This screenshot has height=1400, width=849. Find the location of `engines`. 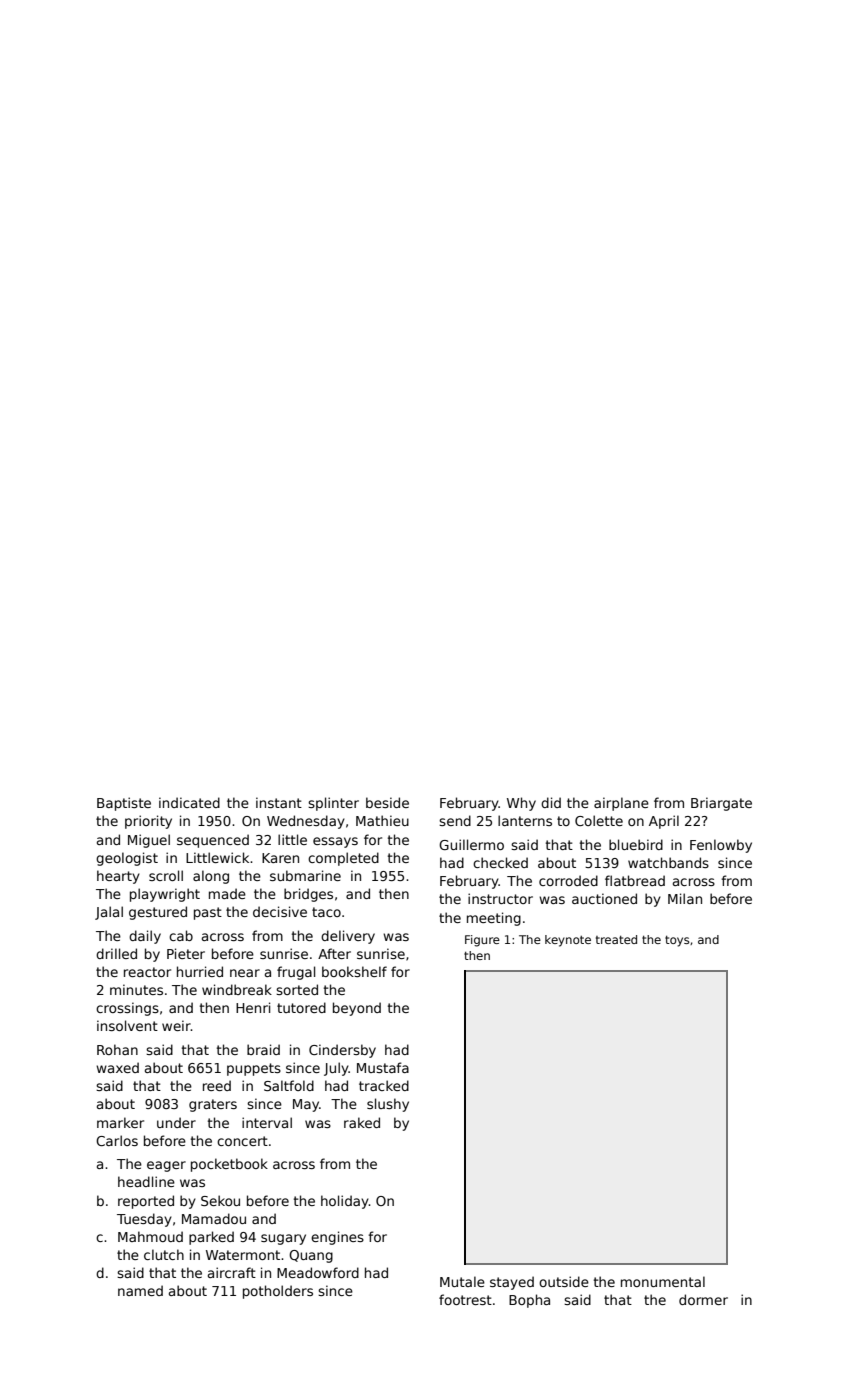

engines is located at coordinates (337, 1238).
